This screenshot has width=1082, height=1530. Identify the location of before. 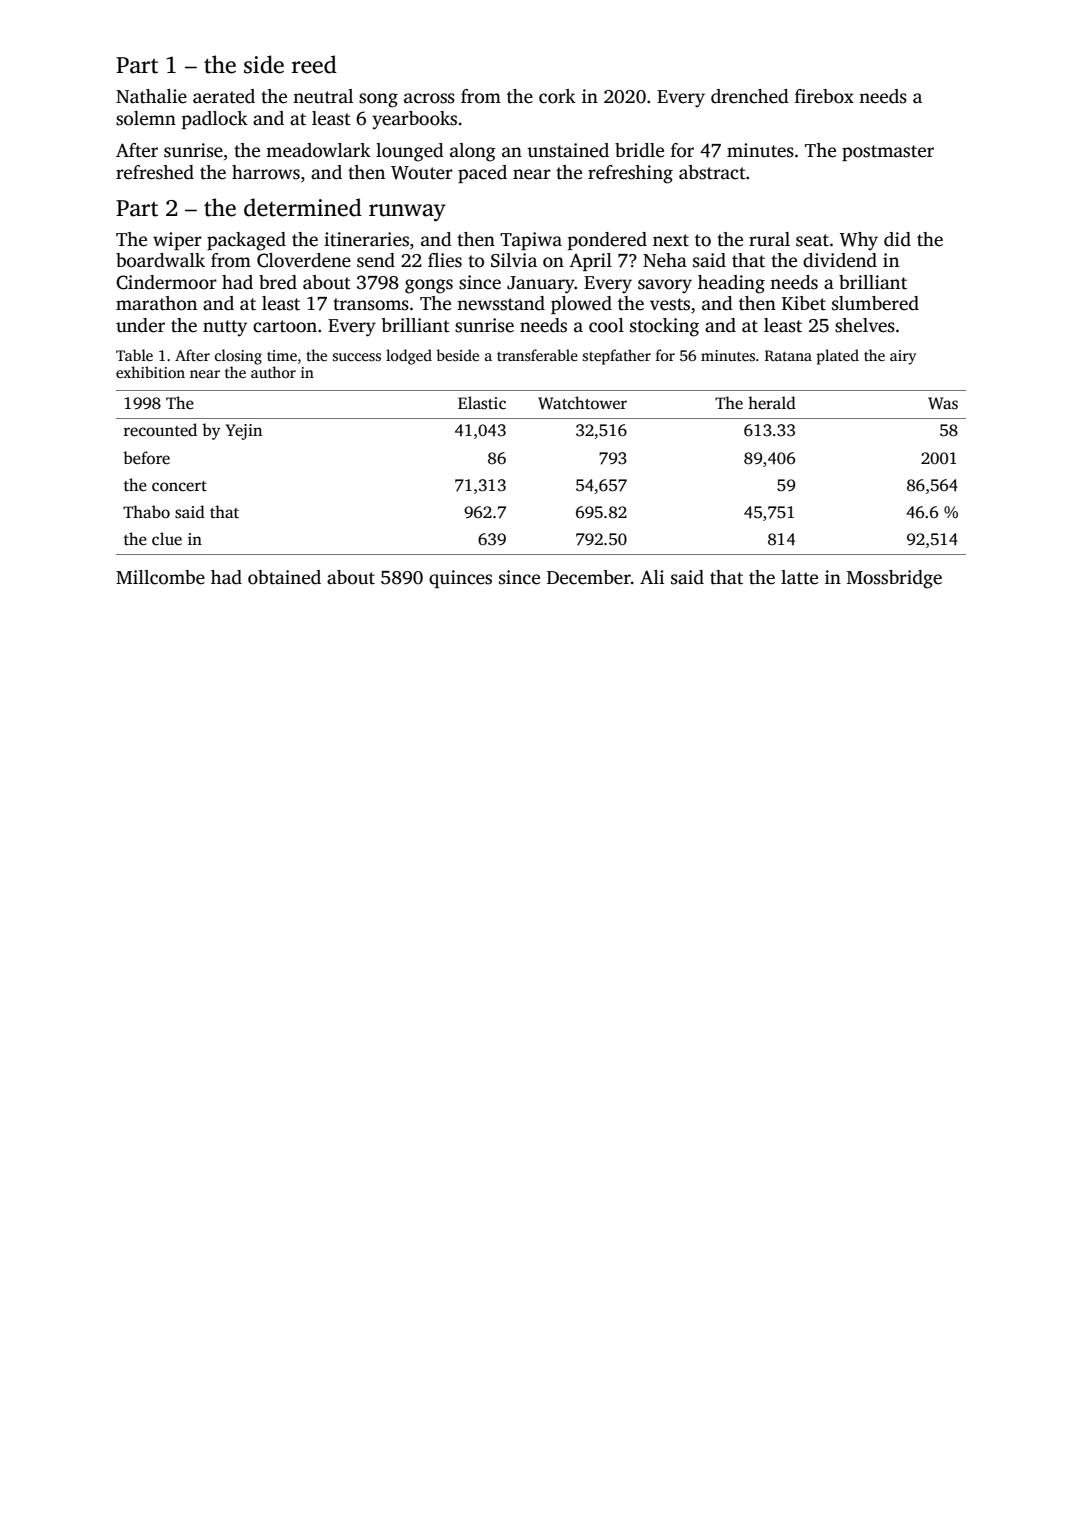
(146, 458).
